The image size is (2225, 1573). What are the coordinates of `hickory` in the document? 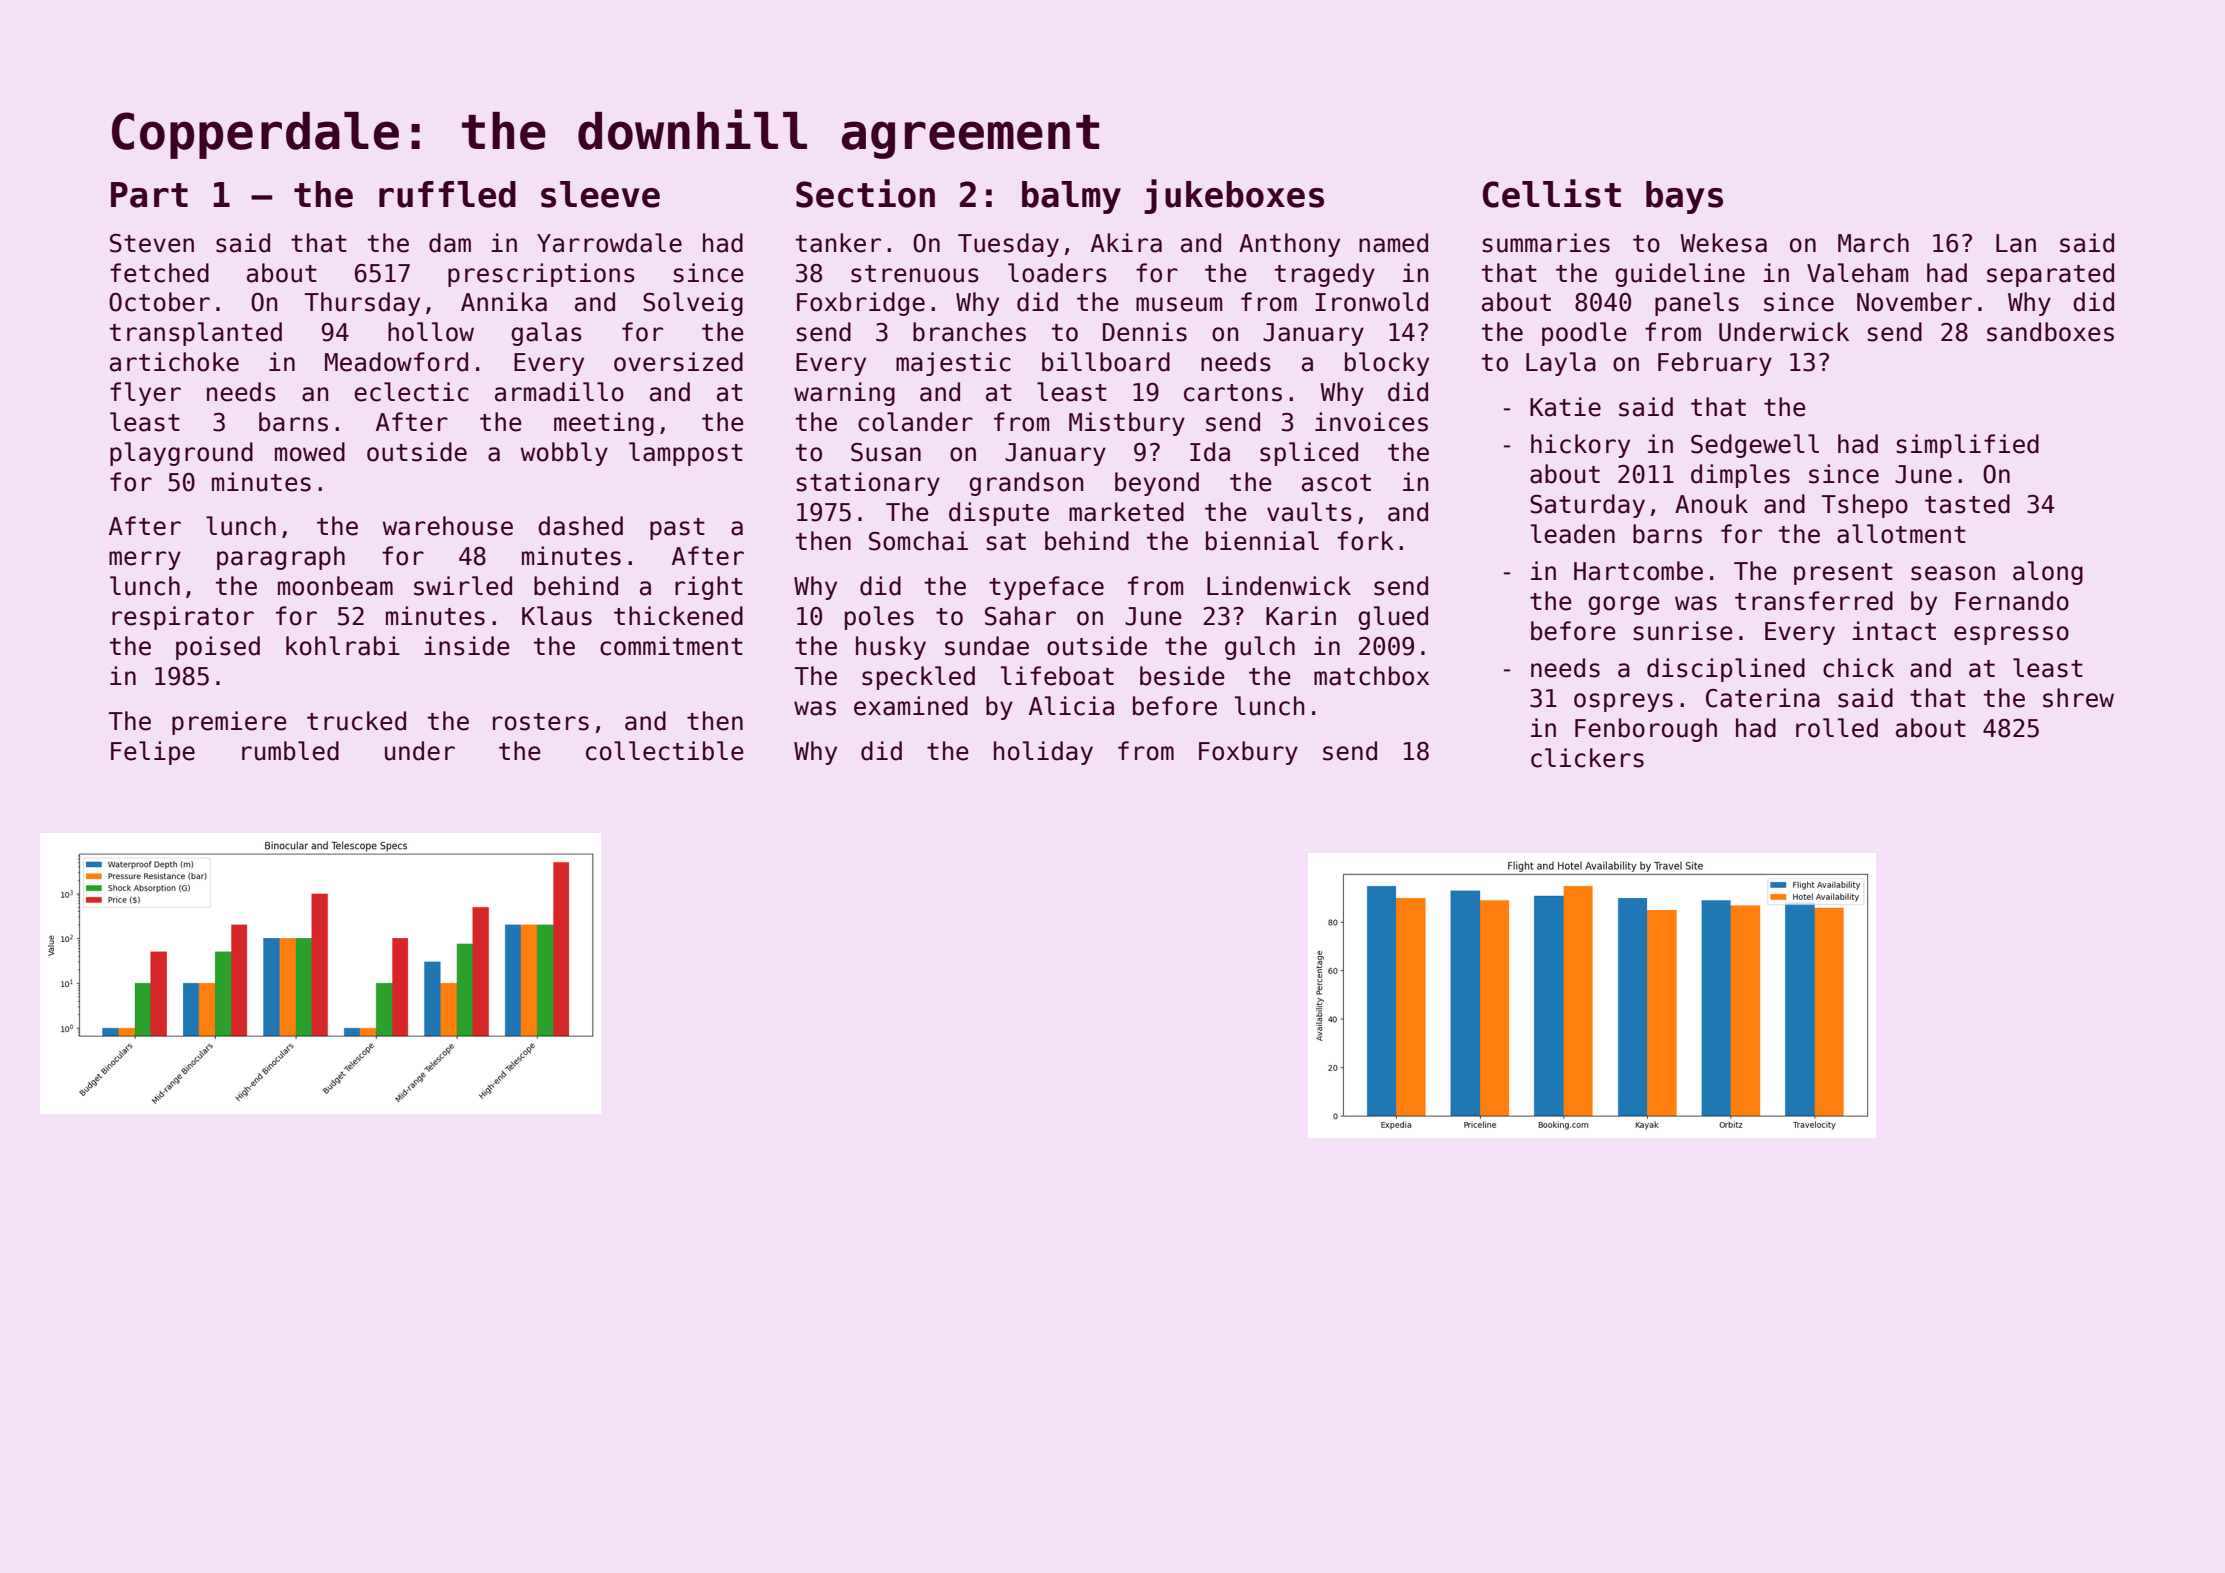 It's located at (1580, 446).
